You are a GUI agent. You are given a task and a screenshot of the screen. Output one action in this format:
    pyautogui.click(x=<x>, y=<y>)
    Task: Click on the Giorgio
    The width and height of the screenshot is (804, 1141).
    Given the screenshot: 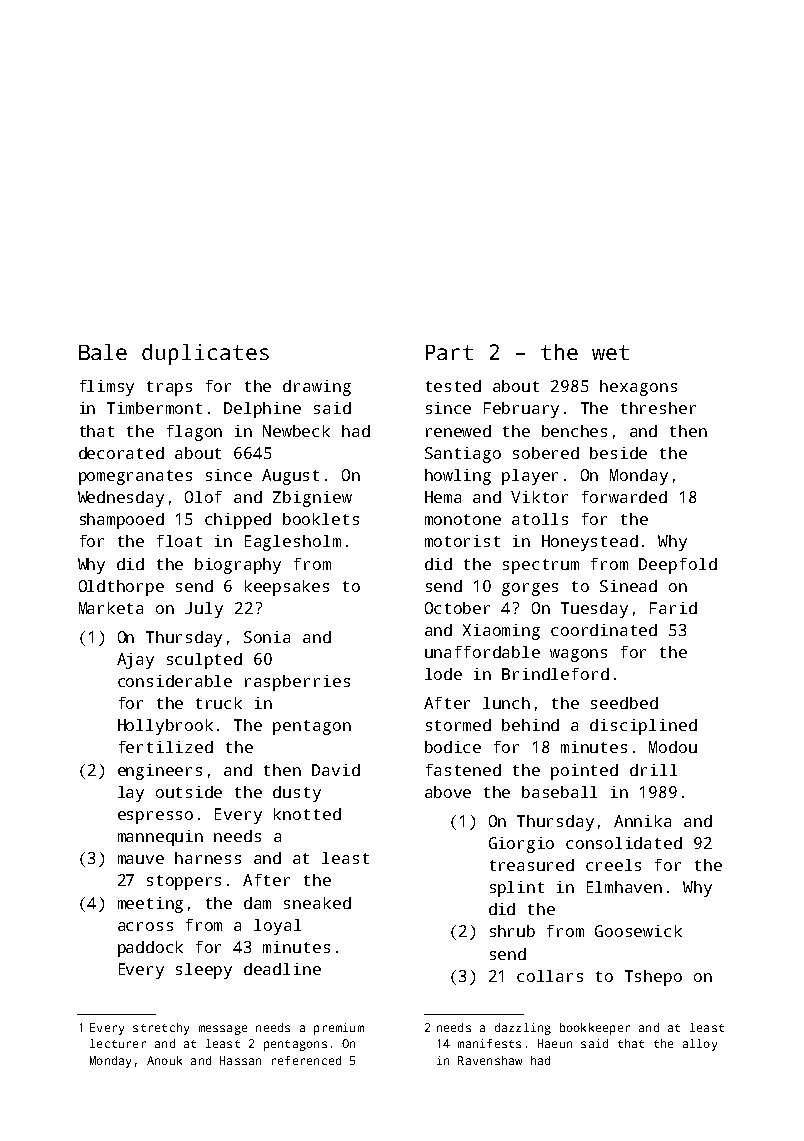 What is the action you would take?
    pyautogui.click(x=521, y=845)
